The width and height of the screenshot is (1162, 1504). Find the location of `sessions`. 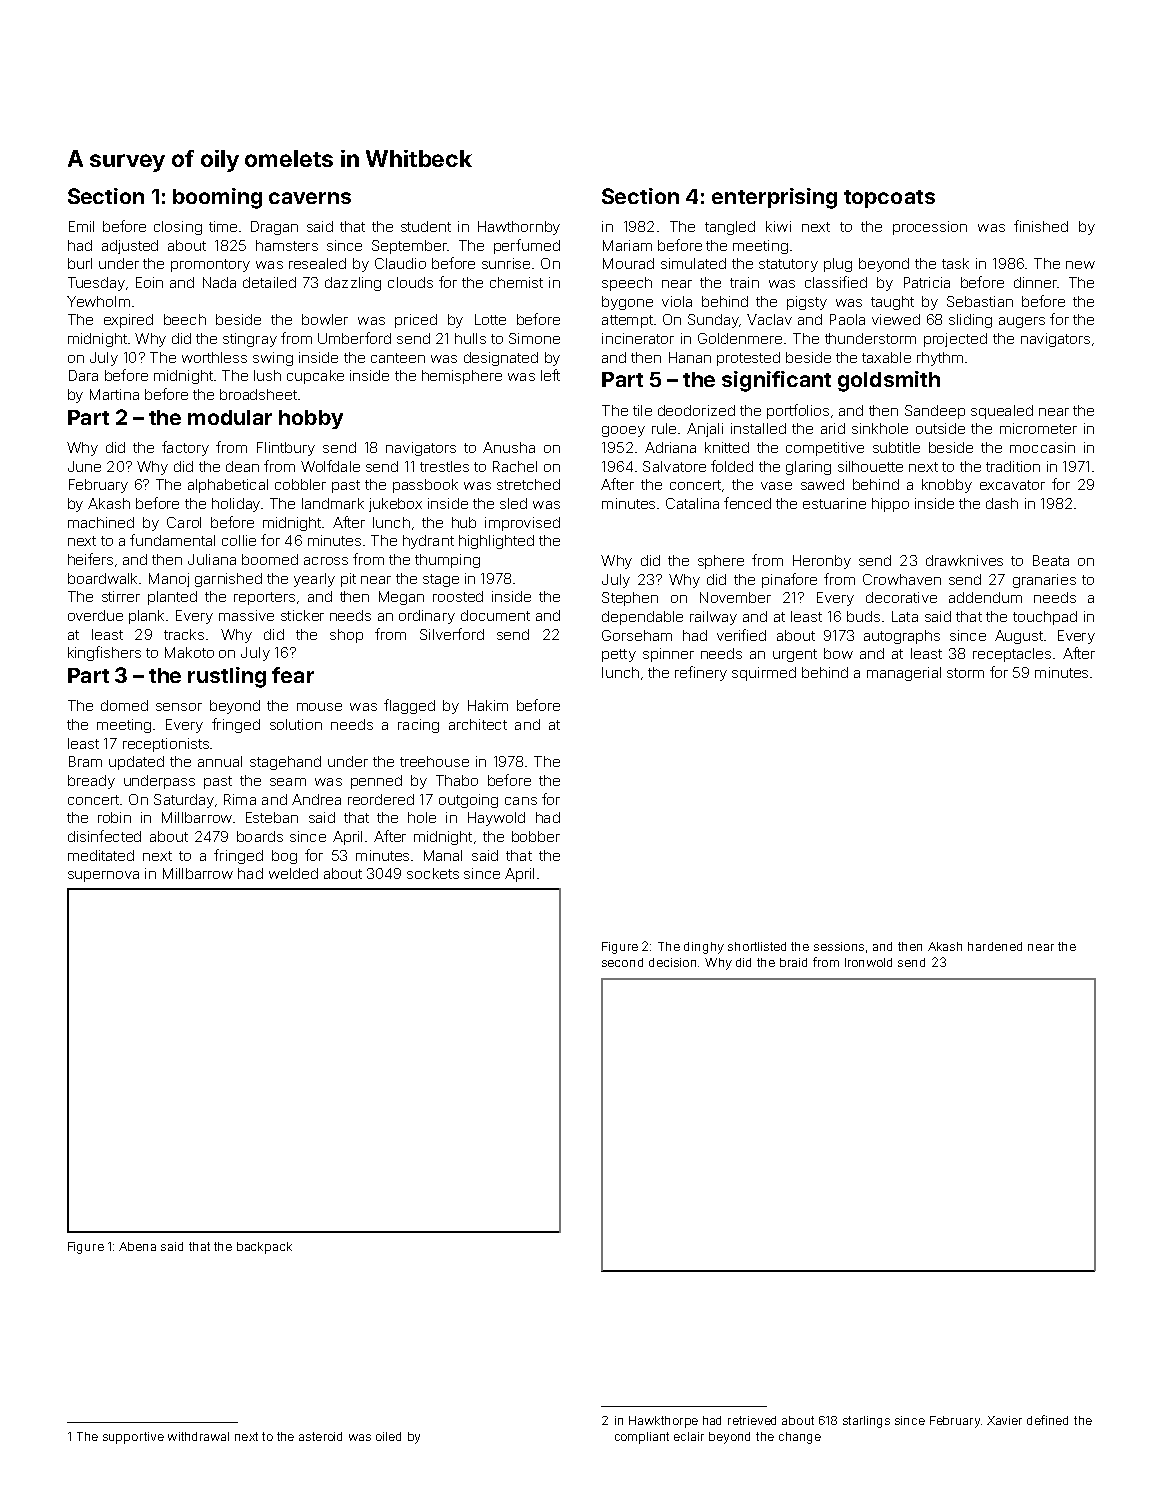

sessions is located at coordinates (839, 946).
